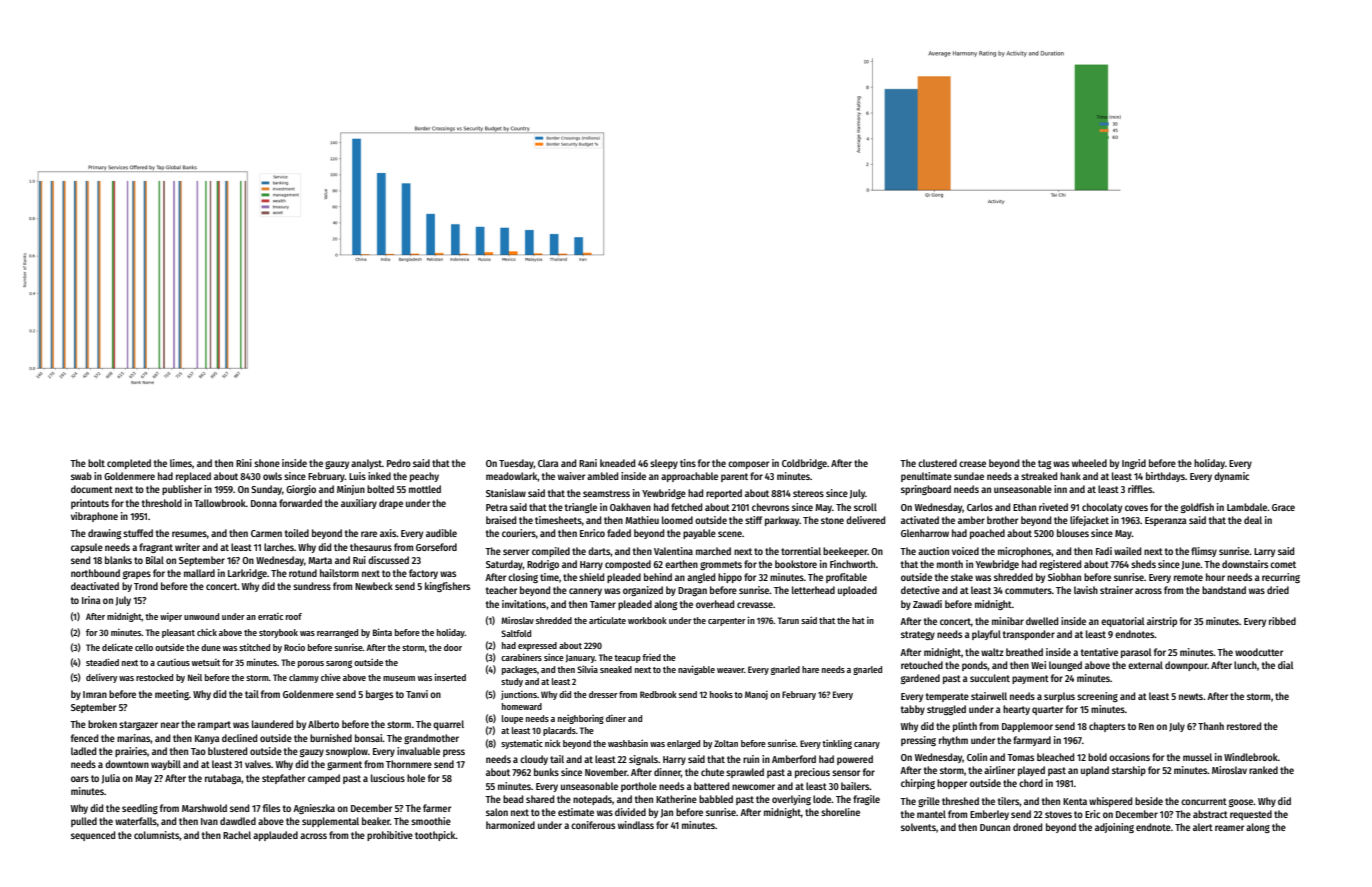 The width and height of the screenshot is (1372, 887). What do you see at coordinates (366, 464) in the screenshot?
I see `analyst` at bounding box center [366, 464].
